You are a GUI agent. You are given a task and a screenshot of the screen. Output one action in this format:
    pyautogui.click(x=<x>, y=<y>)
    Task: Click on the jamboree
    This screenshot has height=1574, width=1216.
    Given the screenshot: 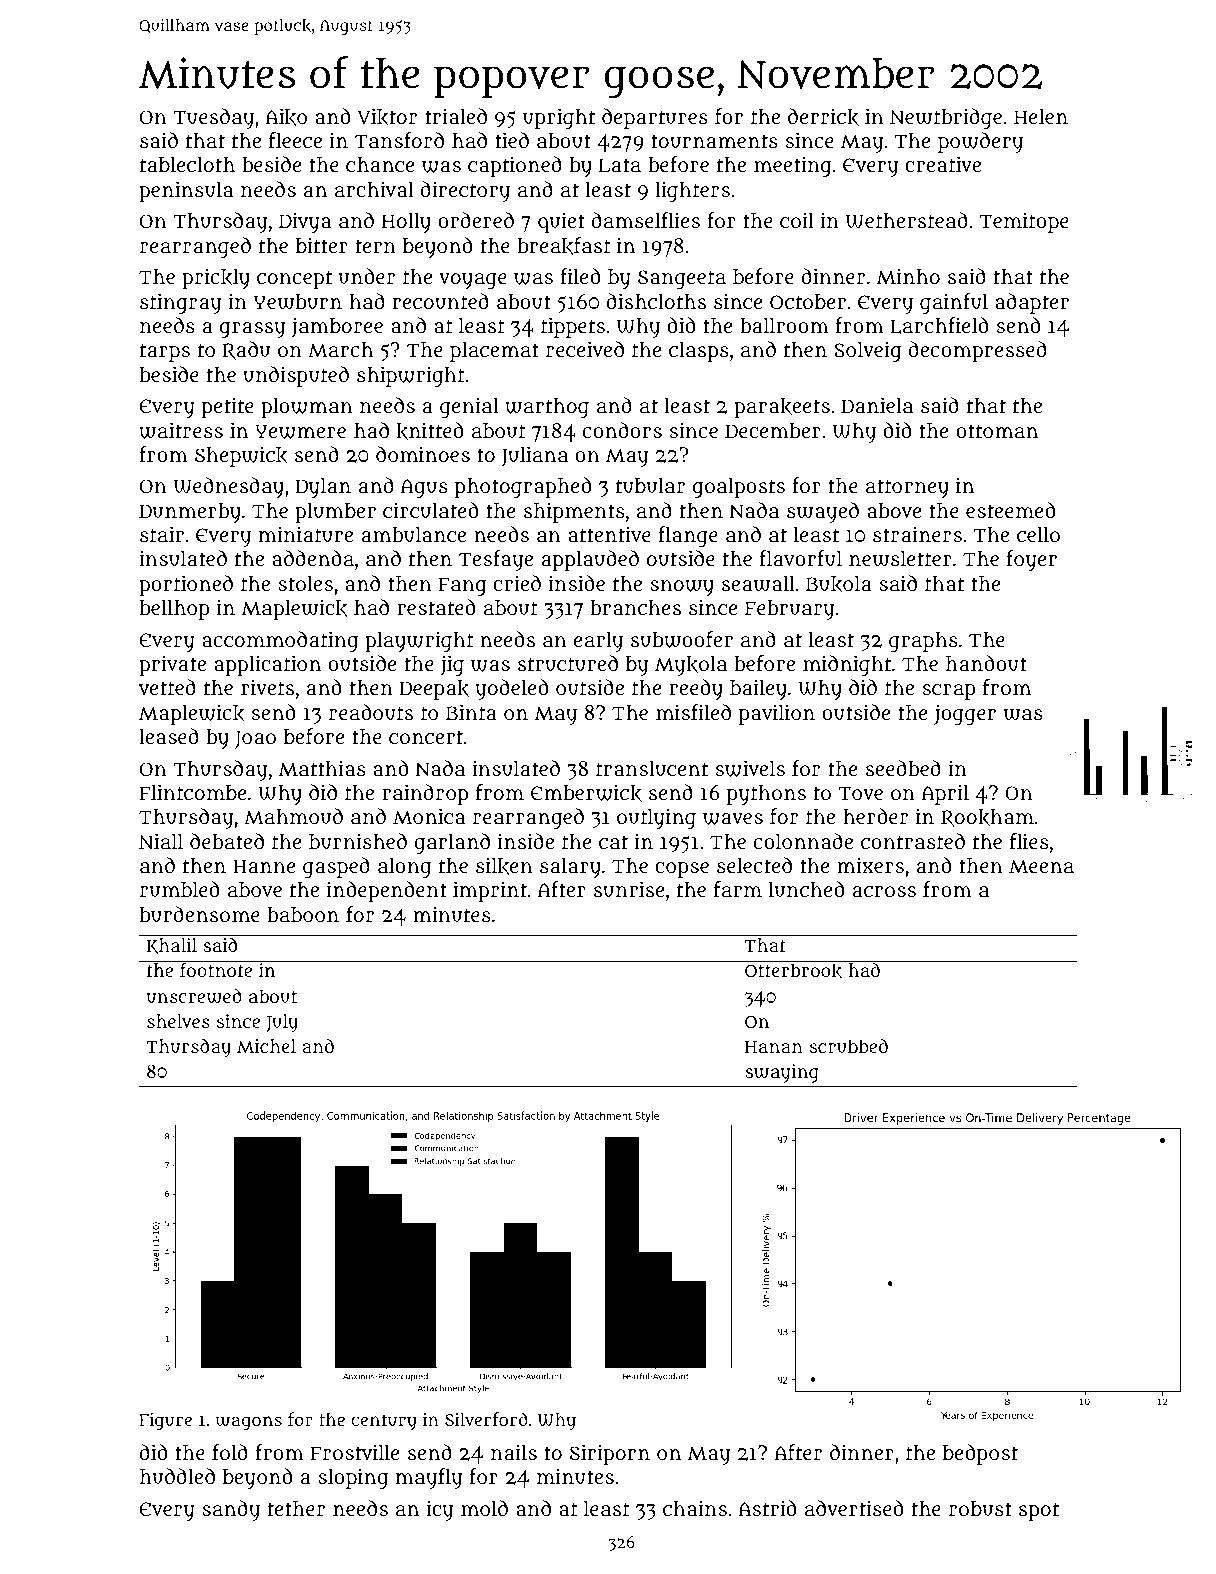 What is the action you would take?
    pyautogui.click(x=337, y=328)
